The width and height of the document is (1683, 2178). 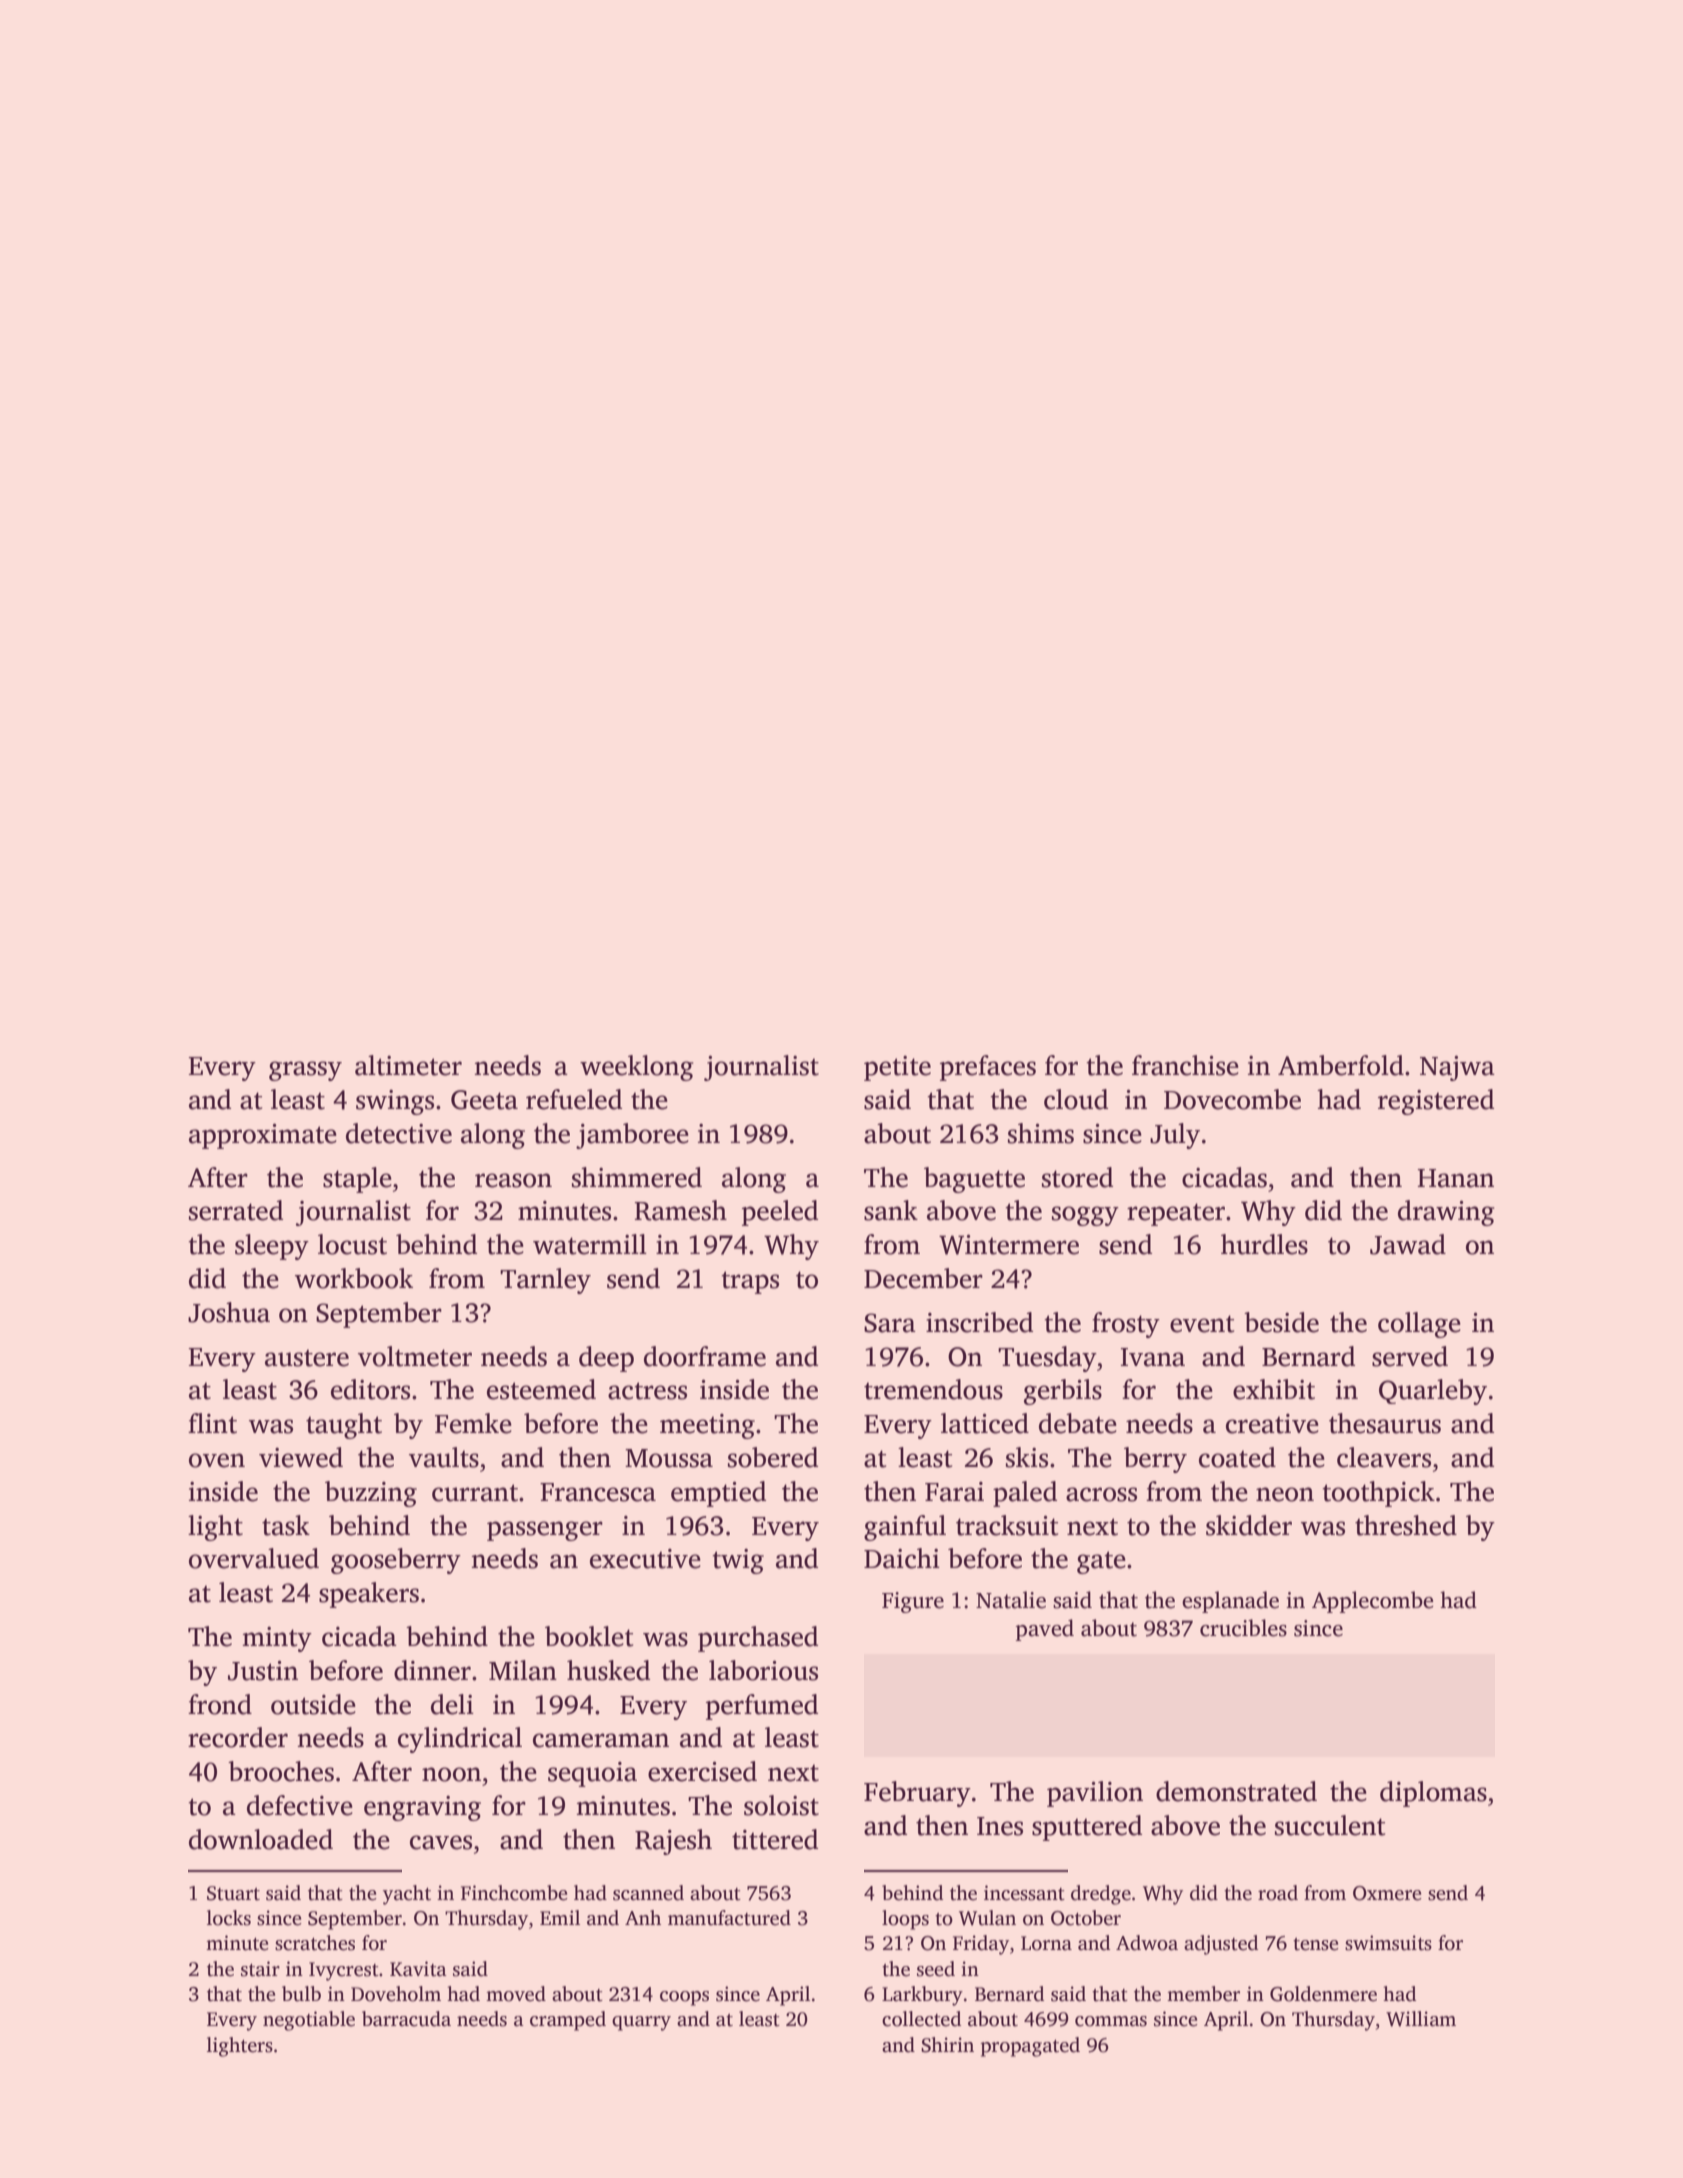 I want to click on demonstrated, so click(x=1236, y=1791).
